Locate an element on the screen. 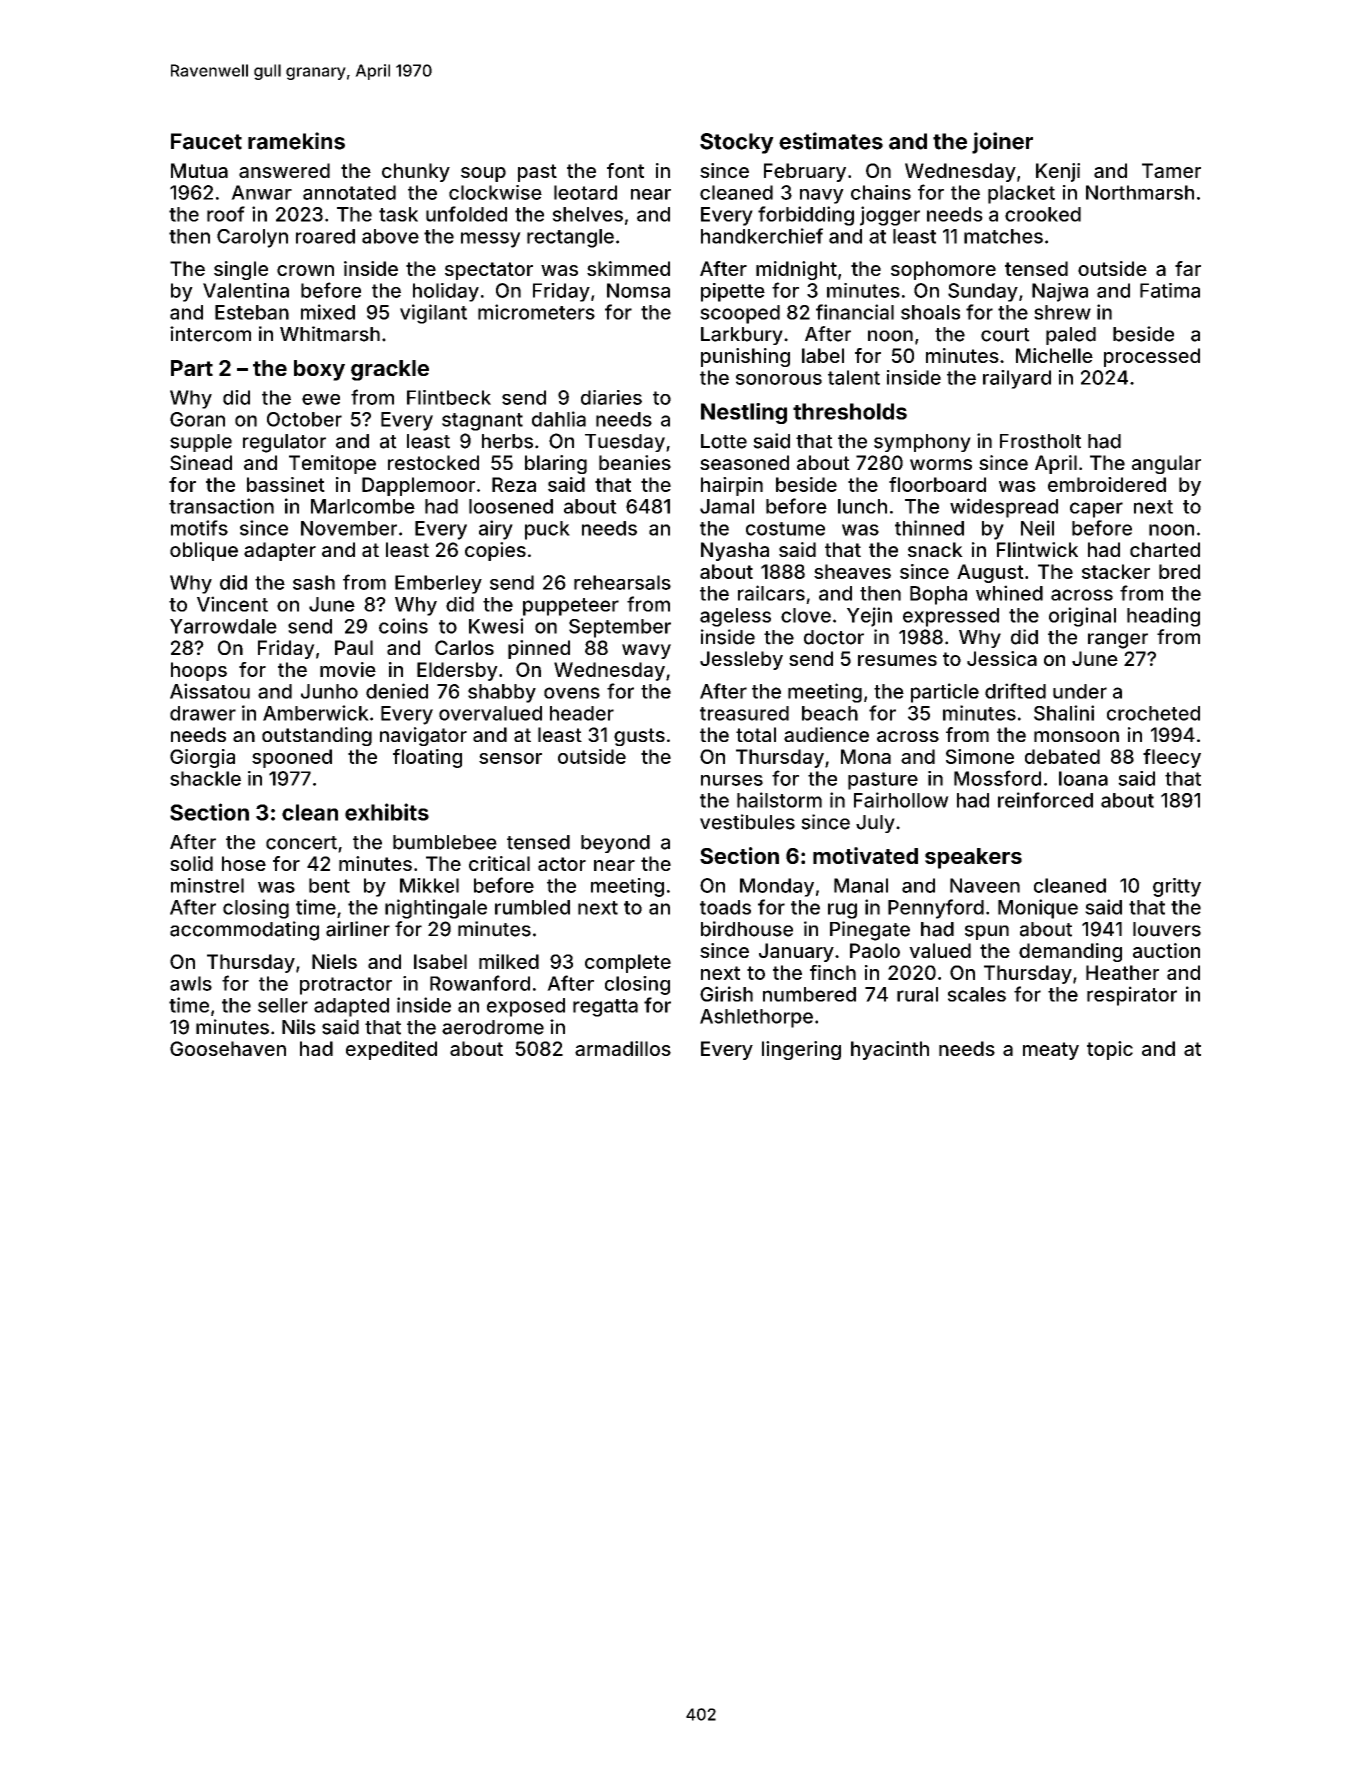  handkerchief is located at coordinates (762, 236).
